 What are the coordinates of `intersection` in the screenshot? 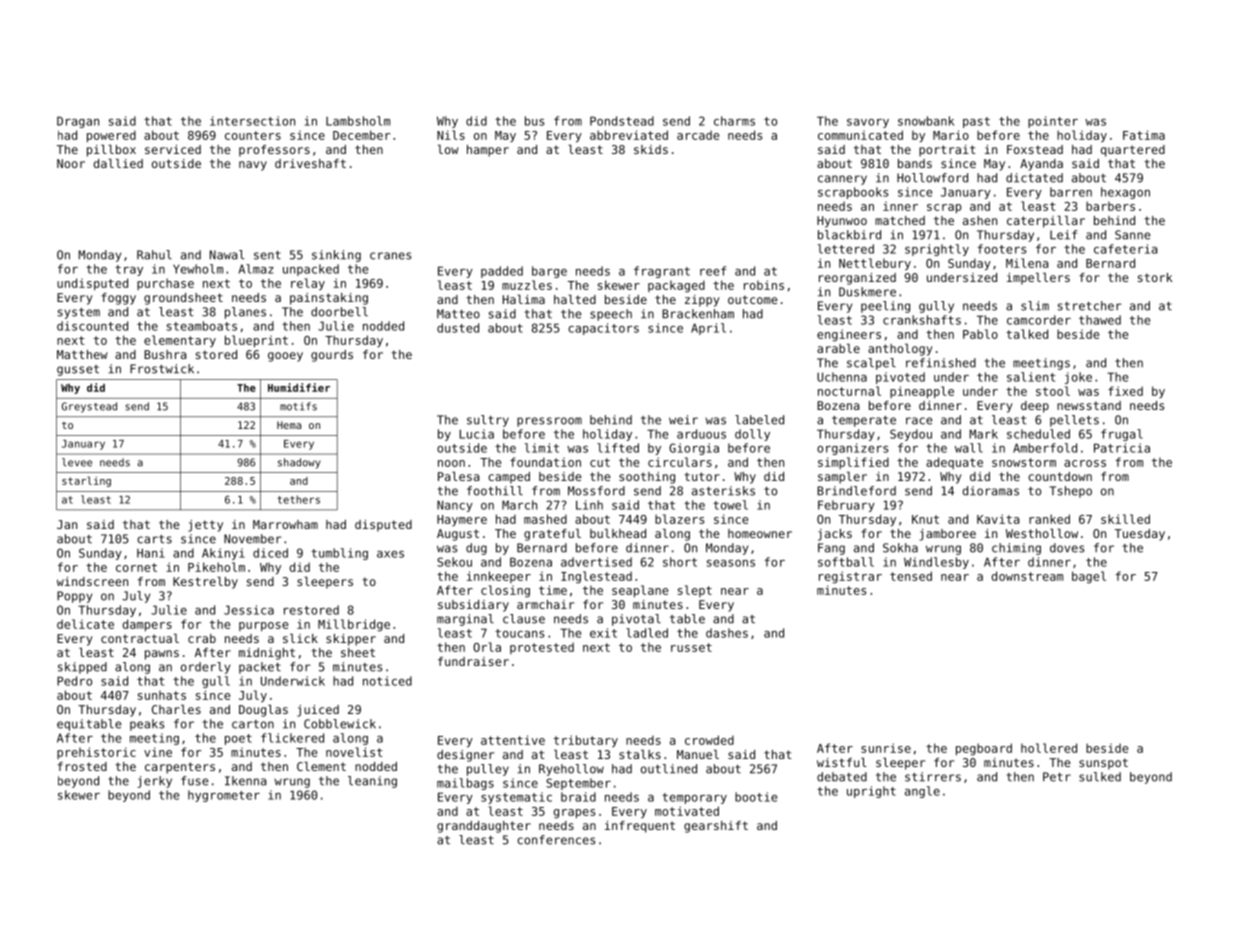 It's located at (252, 121).
